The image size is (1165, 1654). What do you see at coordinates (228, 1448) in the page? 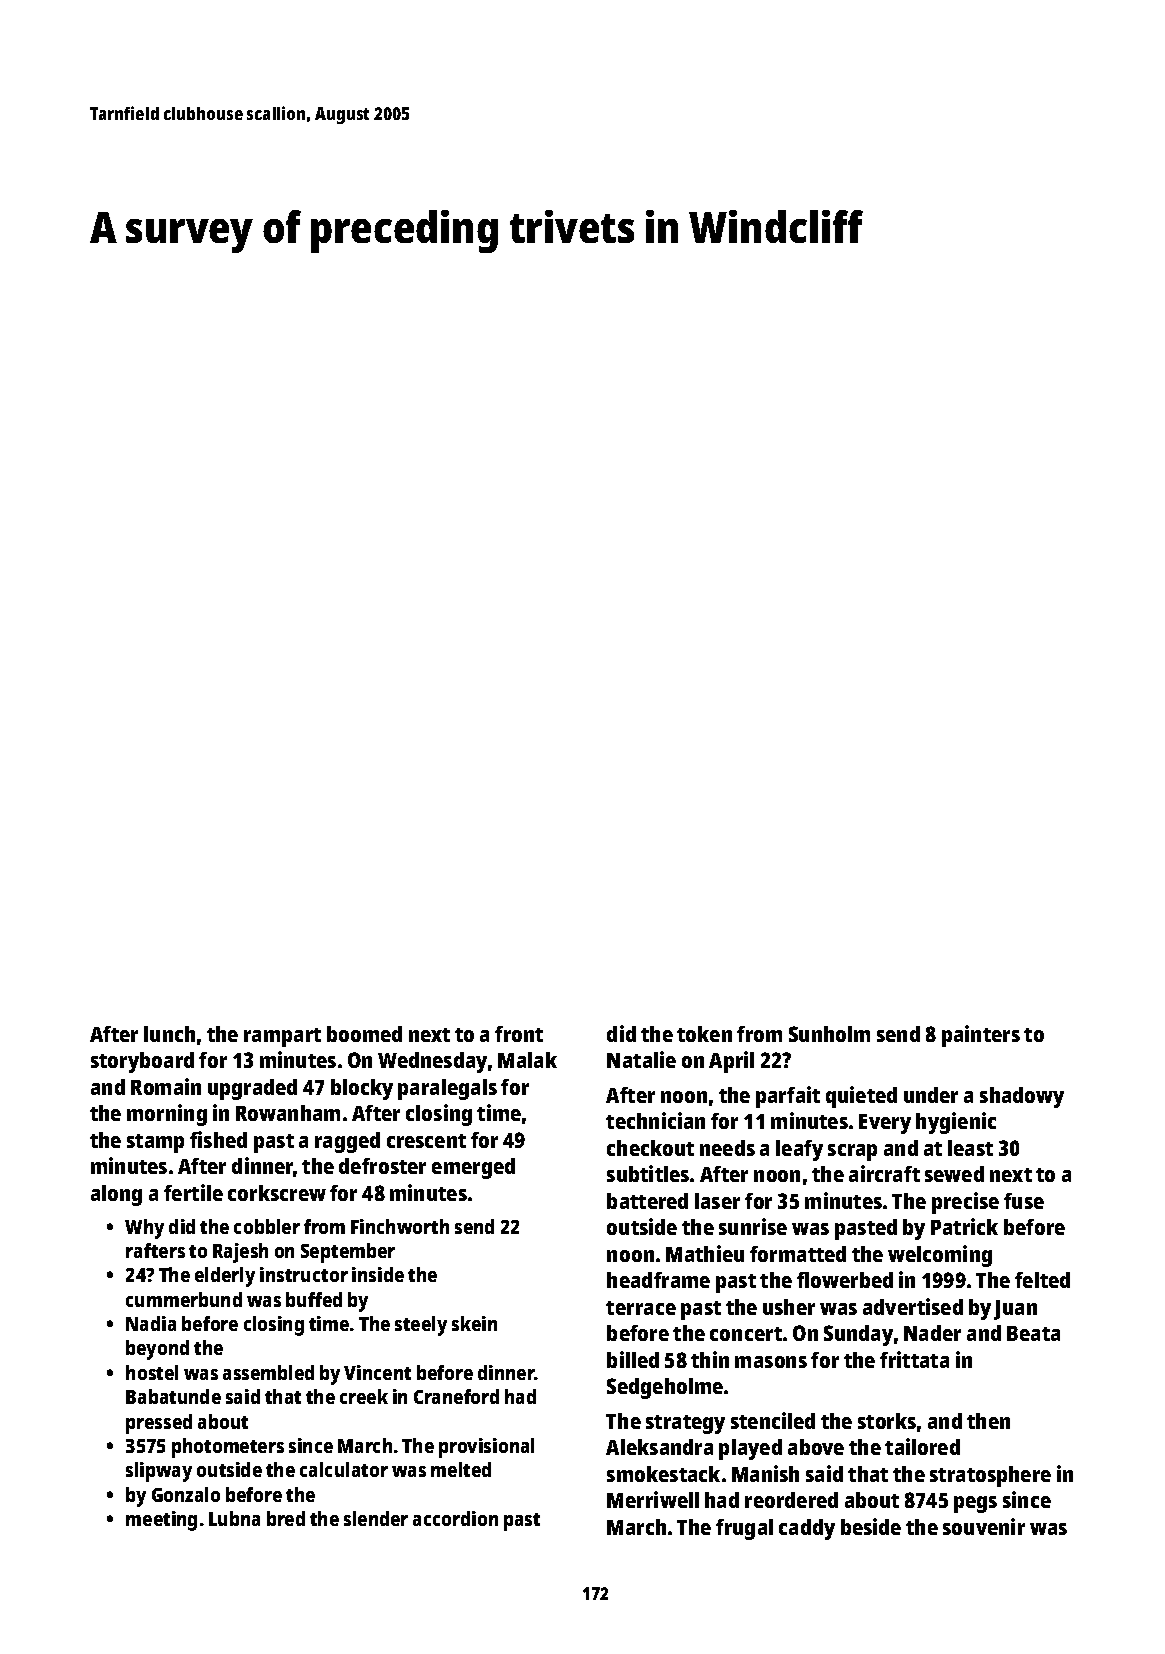
I see `photometers` at bounding box center [228, 1448].
